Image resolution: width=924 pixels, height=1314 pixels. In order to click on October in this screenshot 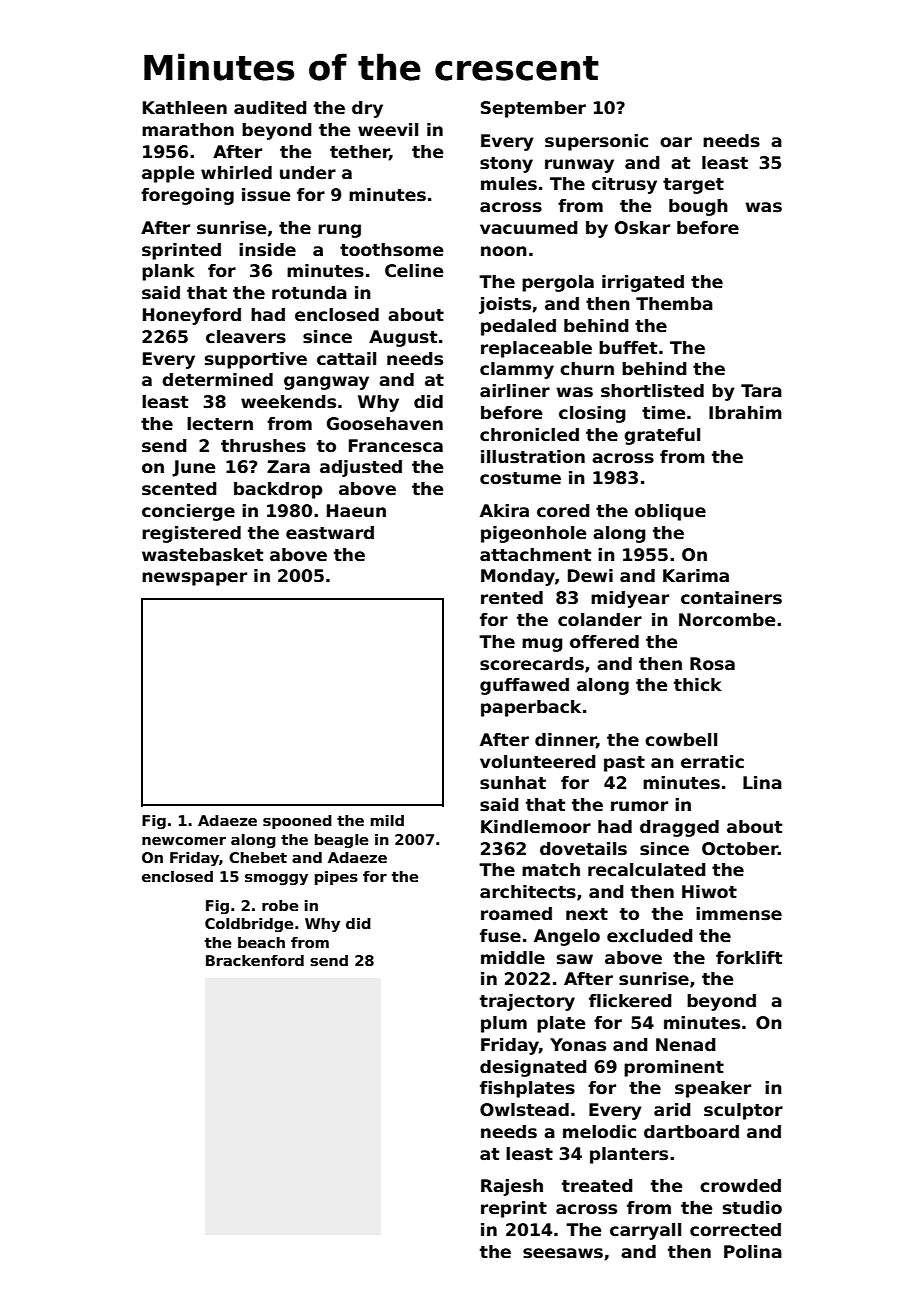, I will do `click(740, 849)`.
